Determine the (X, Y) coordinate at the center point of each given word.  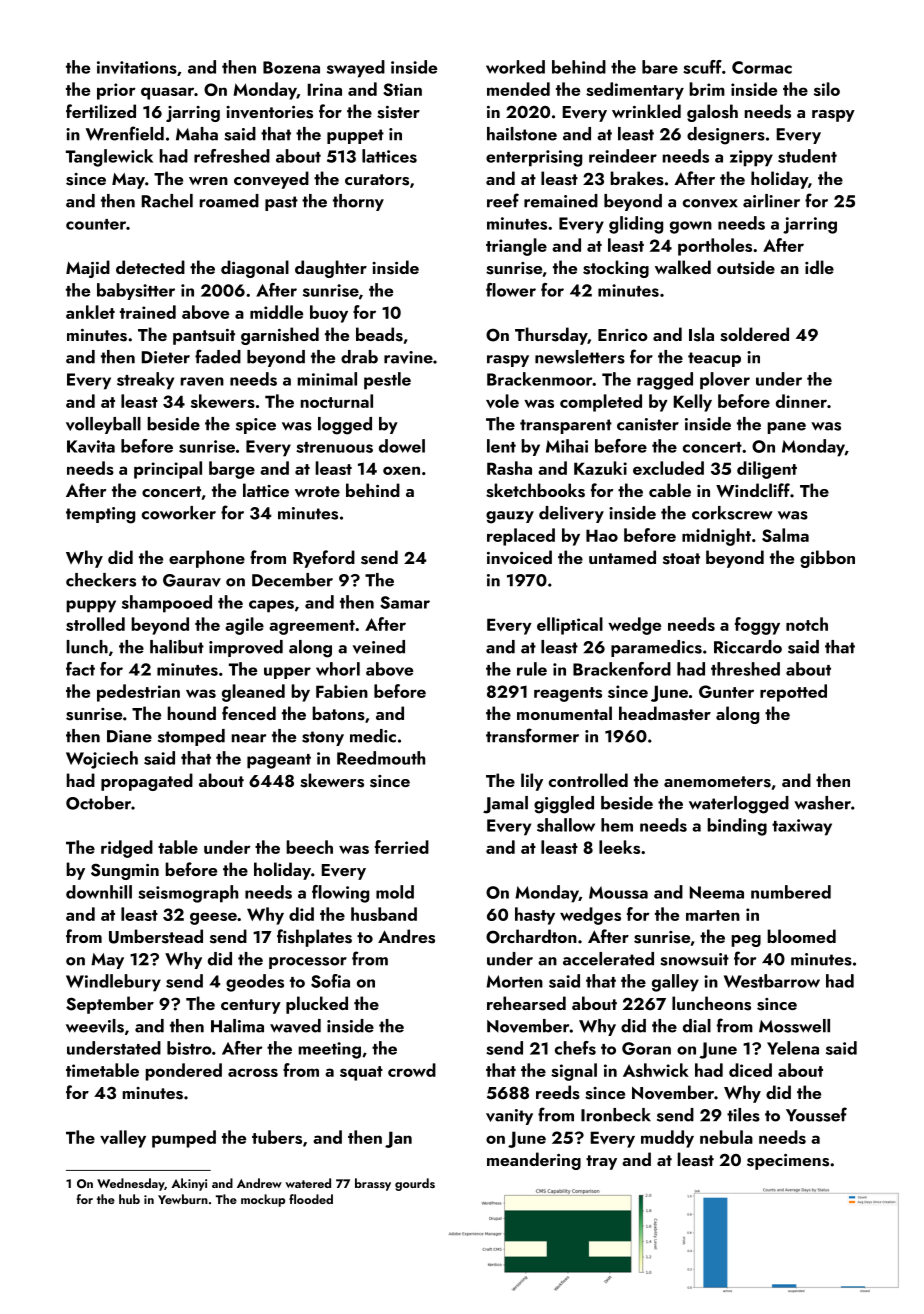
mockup (263, 1200)
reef (503, 200)
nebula (726, 1137)
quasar (167, 93)
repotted (793, 693)
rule (532, 669)
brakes (637, 178)
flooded (311, 1199)
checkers (101, 580)
